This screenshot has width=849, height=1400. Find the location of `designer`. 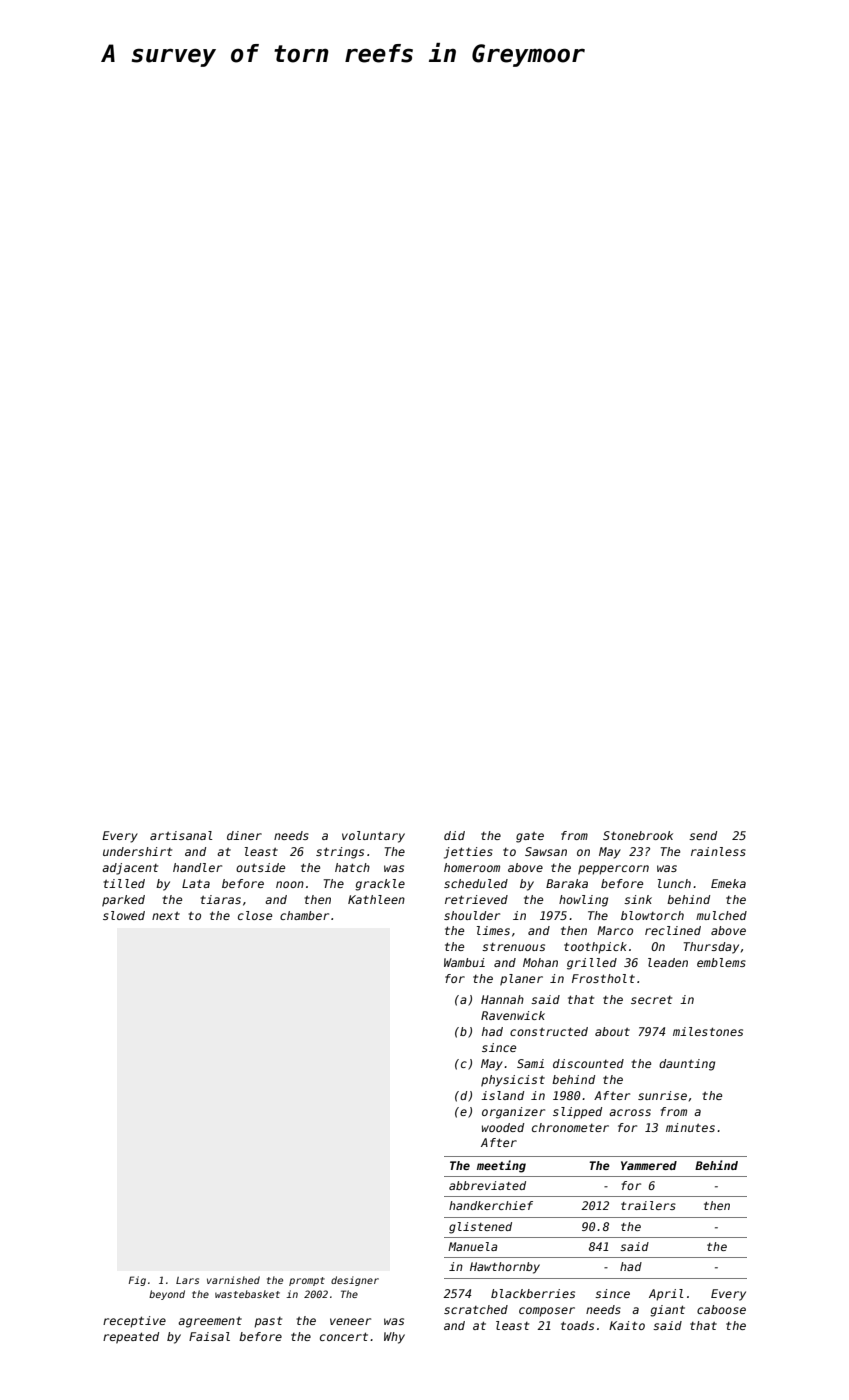

designer is located at coordinates (355, 1281).
